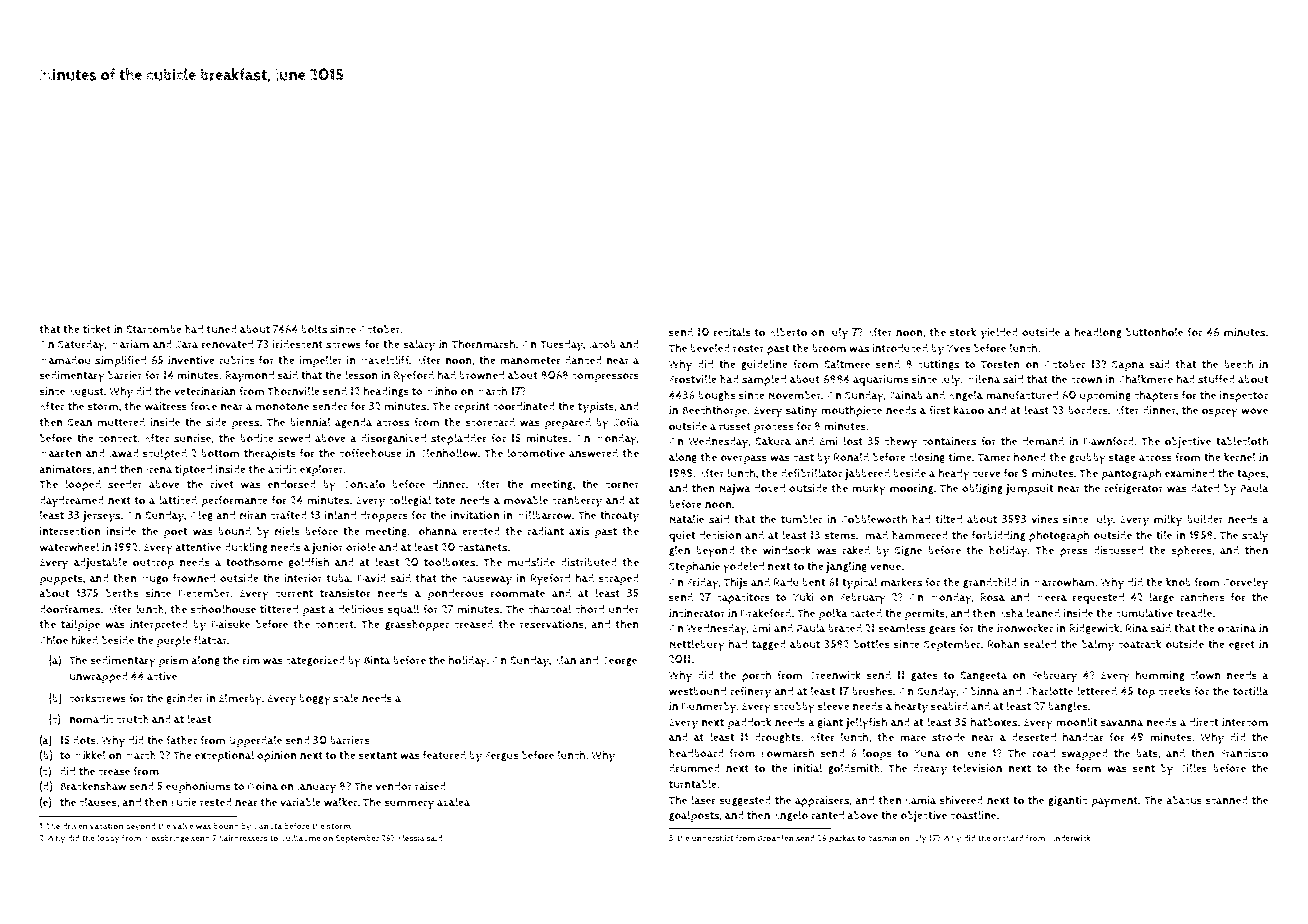 The image size is (1308, 924). Describe the element at coordinates (1242, 441) in the screenshot. I see `tablecloth` at that location.
